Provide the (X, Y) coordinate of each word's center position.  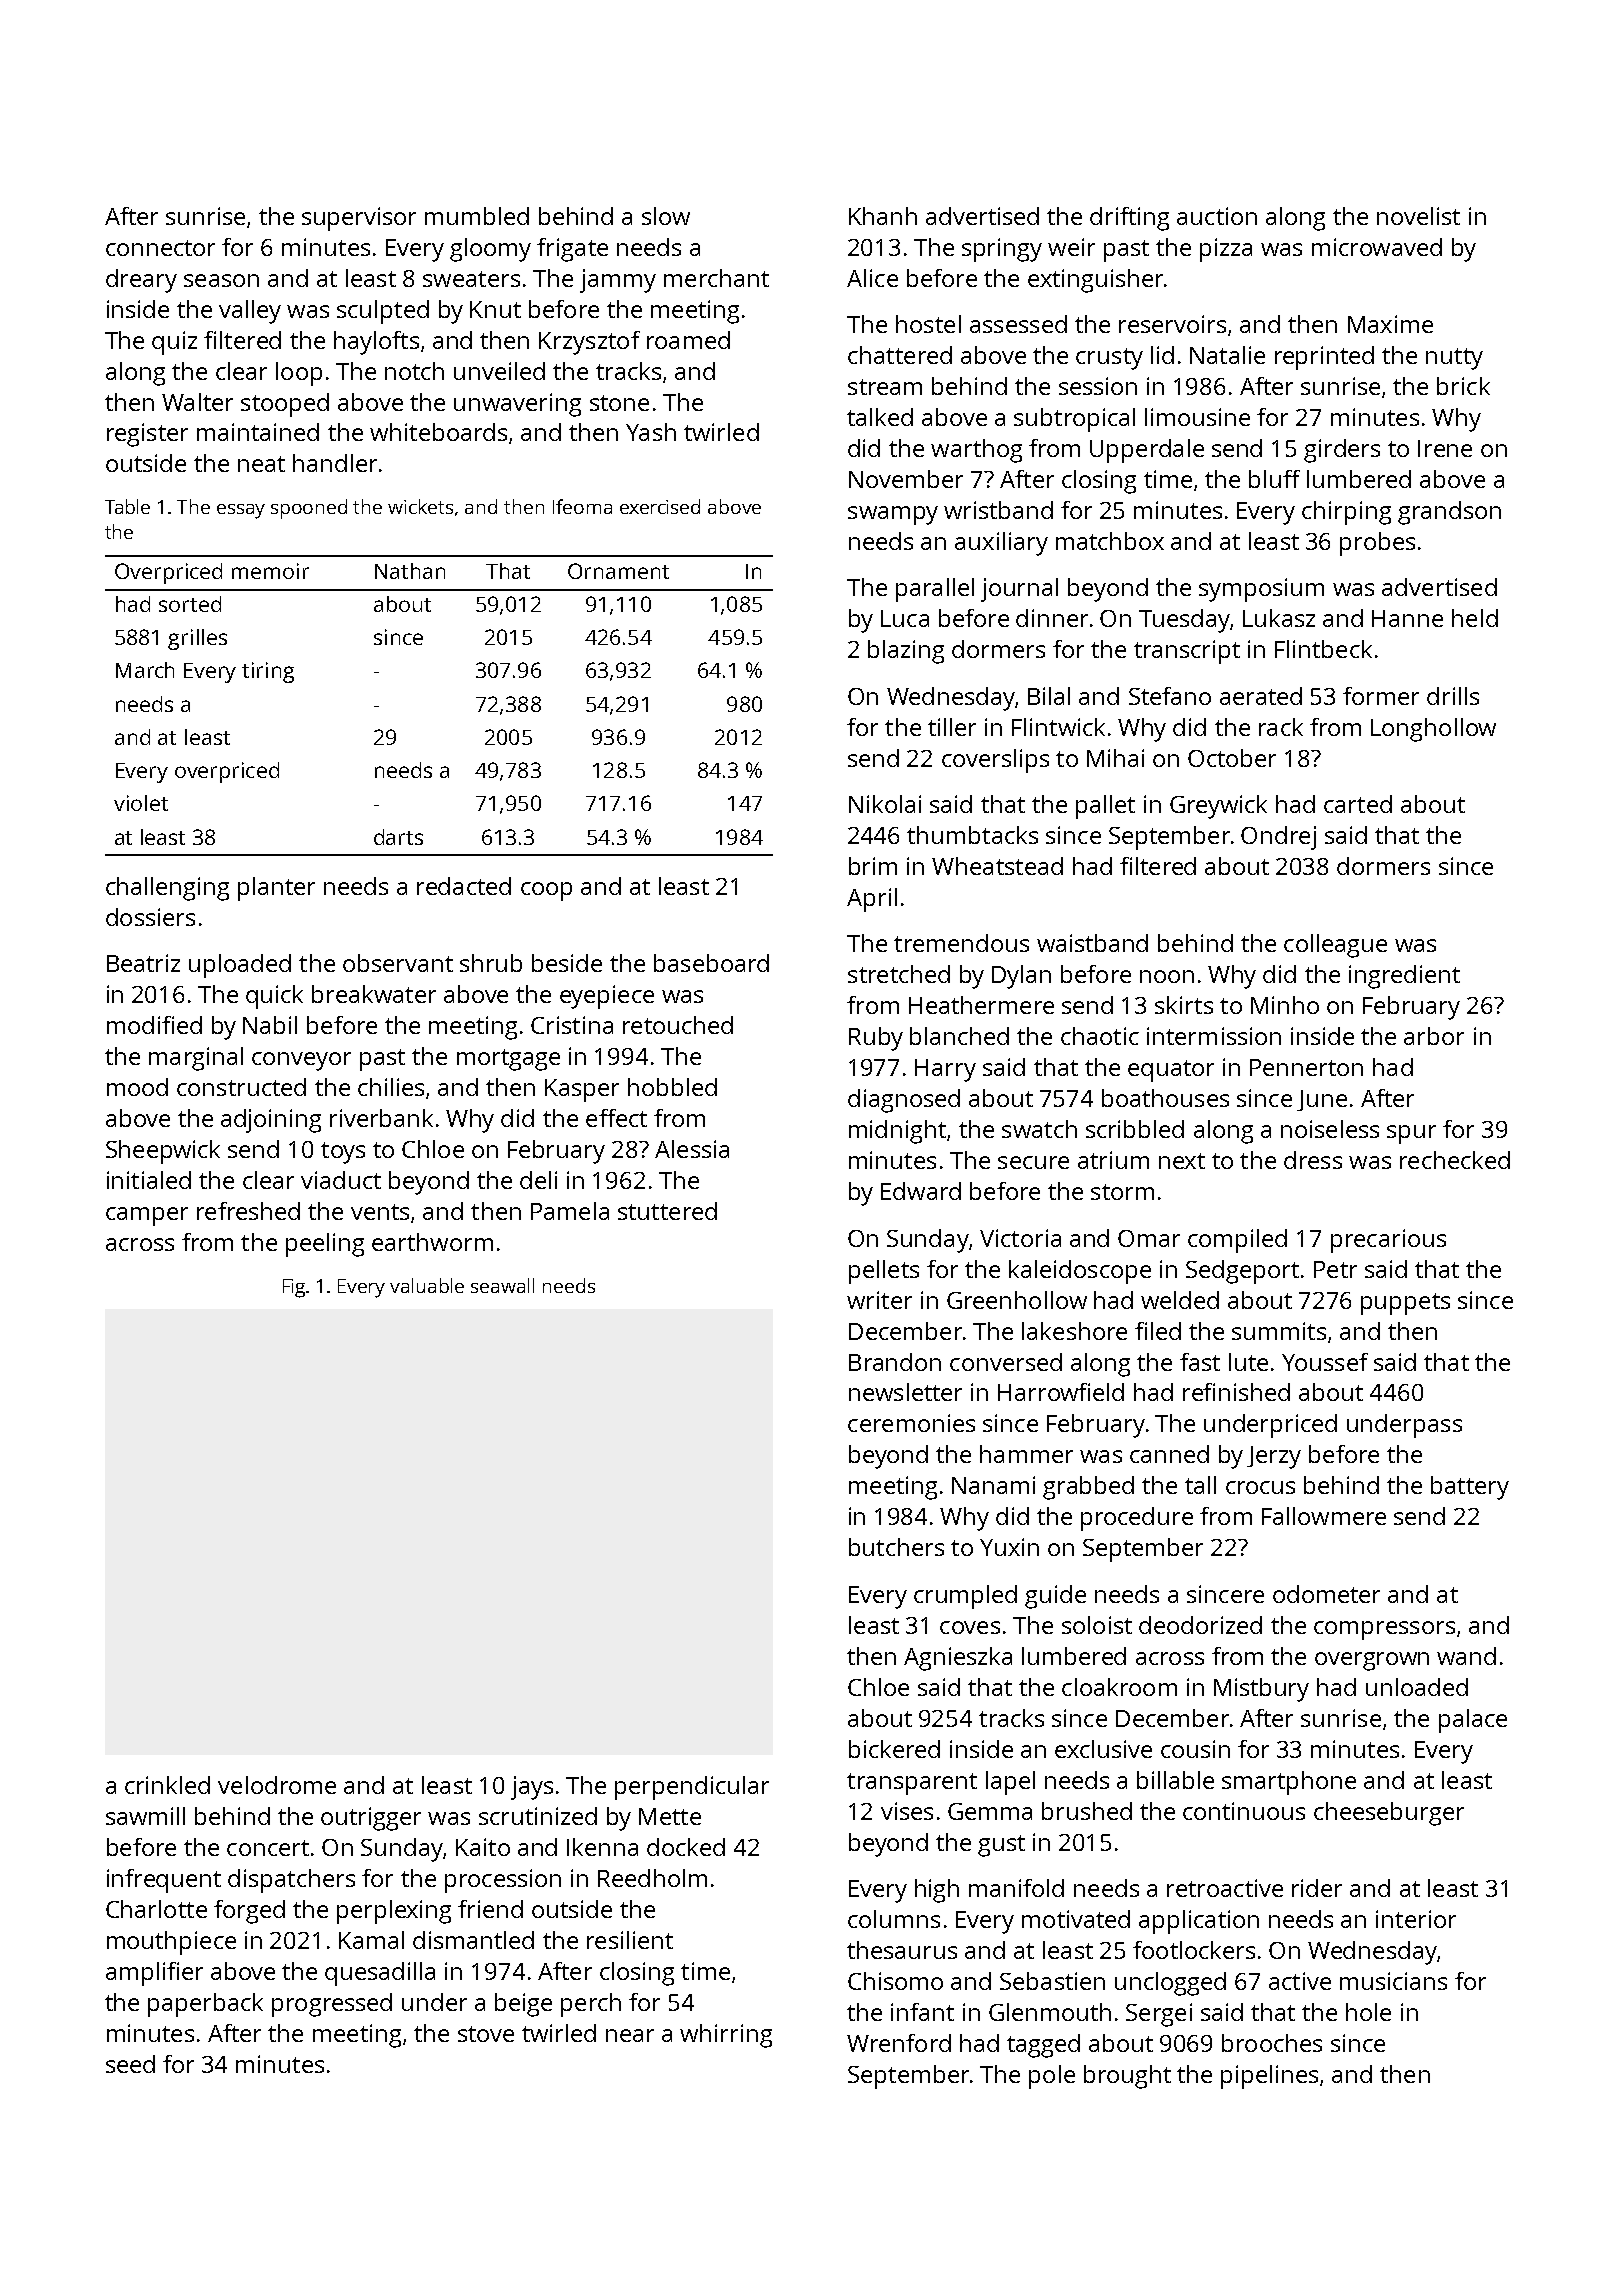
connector (160, 248)
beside (567, 963)
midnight (897, 1132)
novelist (1418, 216)
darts (398, 837)
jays (532, 1788)
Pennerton (1306, 1067)
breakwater (374, 994)
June (1322, 1100)
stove (486, 2034)
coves (970, 1627)
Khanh (883, 216)
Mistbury (1261, 1690)
